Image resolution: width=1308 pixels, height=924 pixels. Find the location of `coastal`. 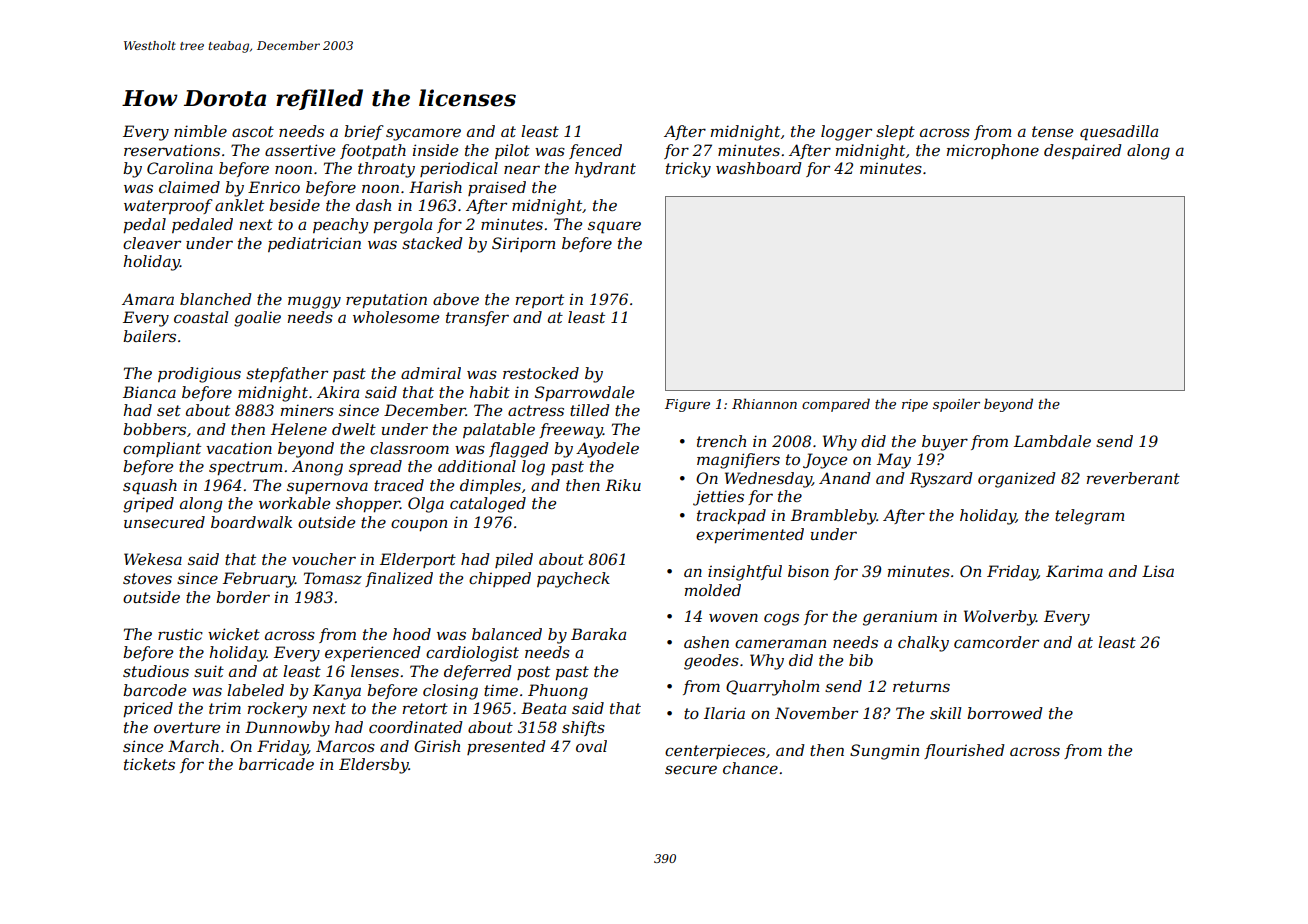

coastal is located at coordinates (201, 317).
